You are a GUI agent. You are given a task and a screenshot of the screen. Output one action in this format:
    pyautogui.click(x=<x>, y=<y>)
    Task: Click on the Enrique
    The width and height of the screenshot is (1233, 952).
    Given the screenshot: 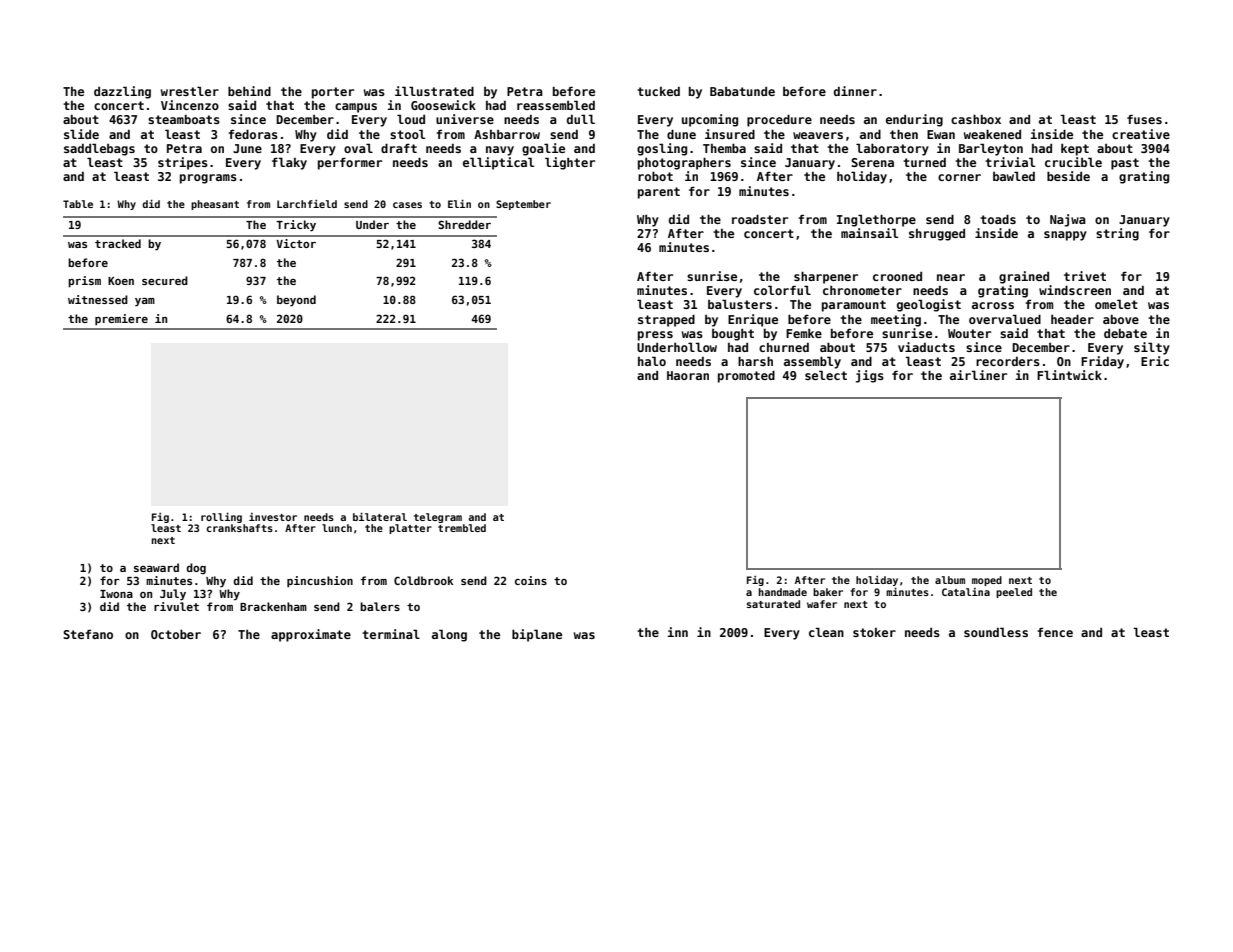 What is the action you would take?
    pyautogui.click(x=753, y=320)
